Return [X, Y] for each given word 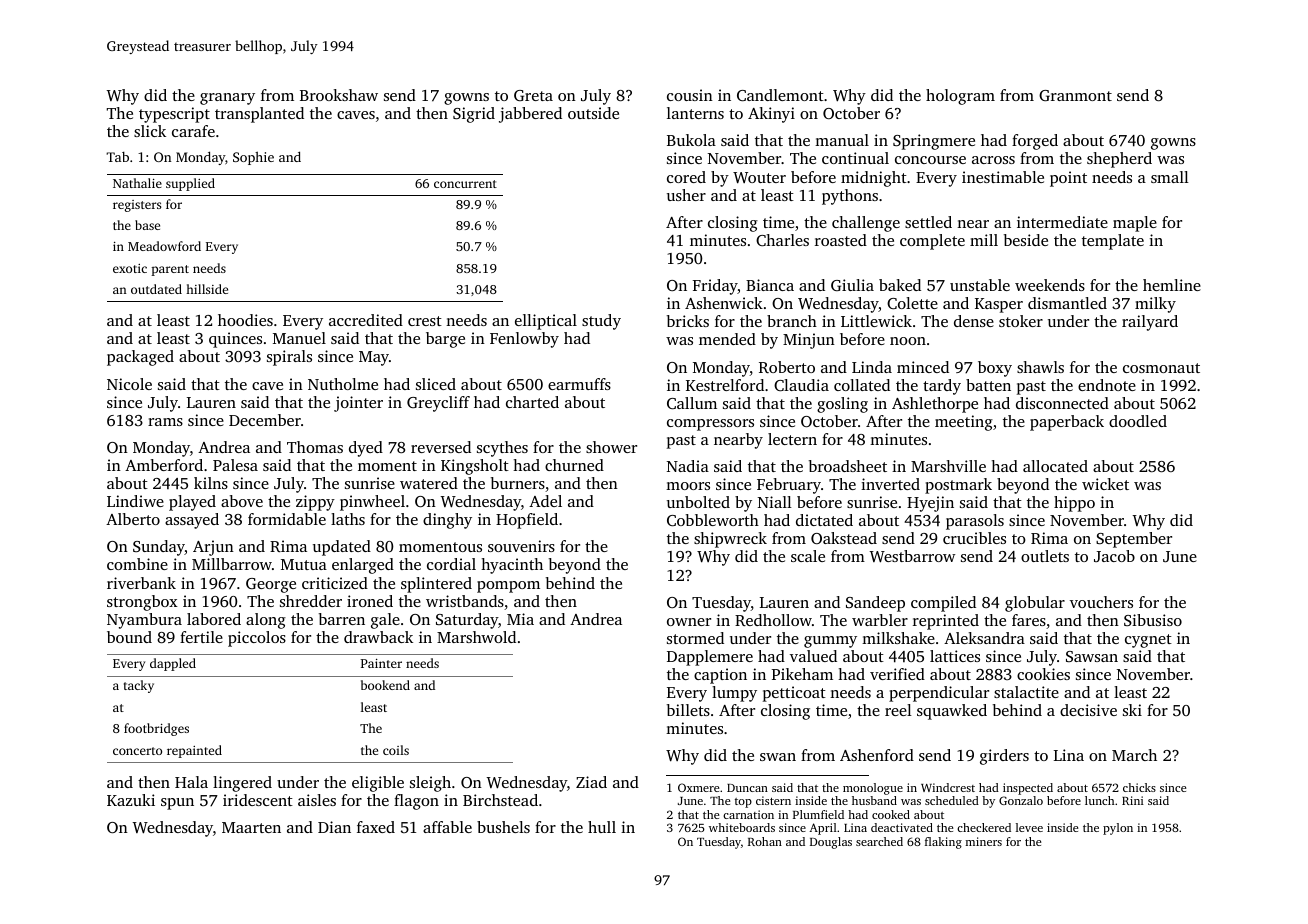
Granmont [1075, 95]
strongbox [142, 603]
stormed [695, 638]
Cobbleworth [713, 520]
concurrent [465, 184]
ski [1132, 710]
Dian [334, 827]
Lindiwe [135, 501]
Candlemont [780, 95]
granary [227, 99]
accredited [366, 320]
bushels [503, 827]
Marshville [948, 466]
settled [928, 222]
